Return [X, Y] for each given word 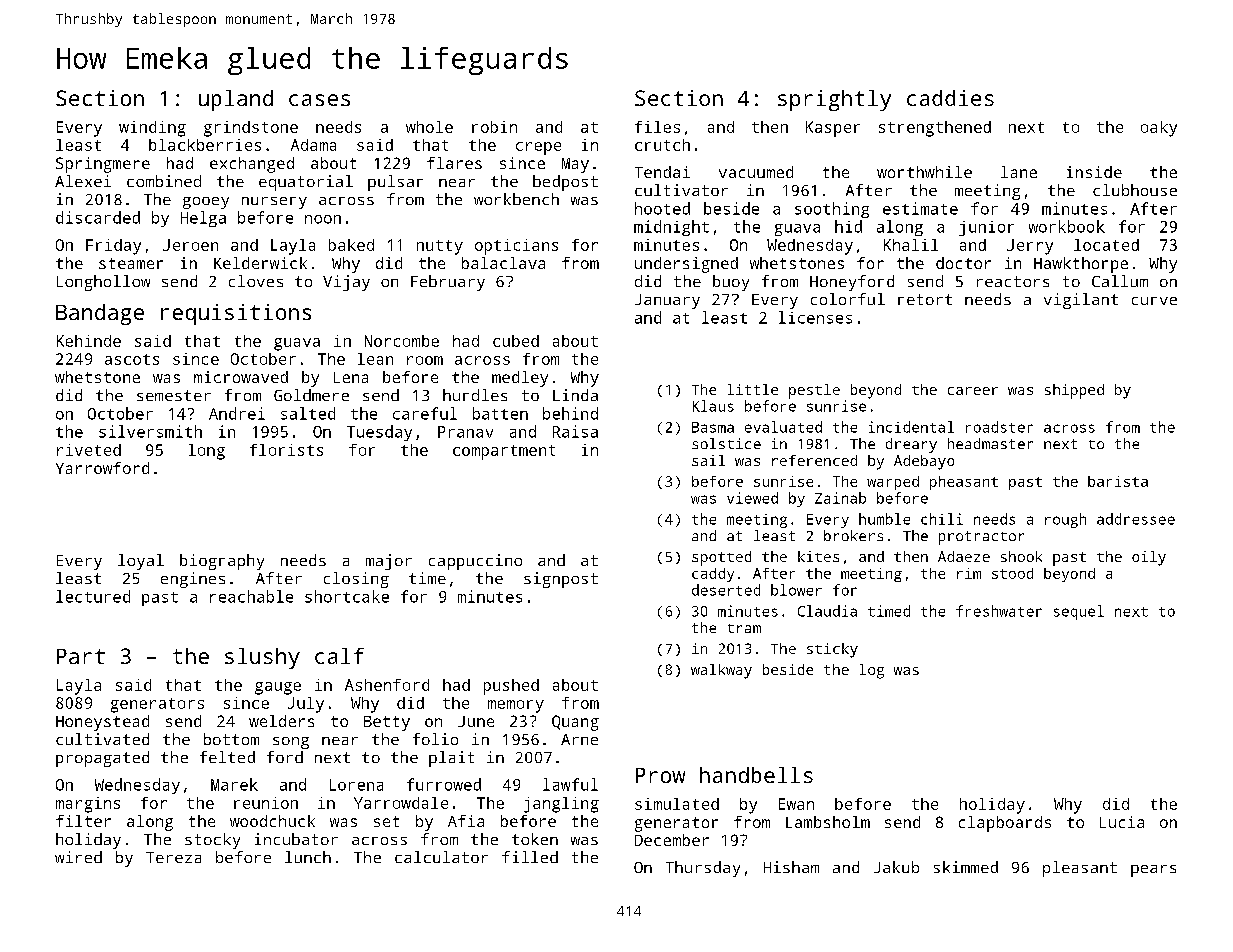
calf [339, 656]
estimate [920, 208]
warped [893, 483]
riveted [89, 450]
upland [236, 100]
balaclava [503, 263]
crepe [538, 148]
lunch [308, 857]
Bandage [100, 314]
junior [986, 228]
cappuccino [475, 562]
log [872, 671]
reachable [251, 596]
